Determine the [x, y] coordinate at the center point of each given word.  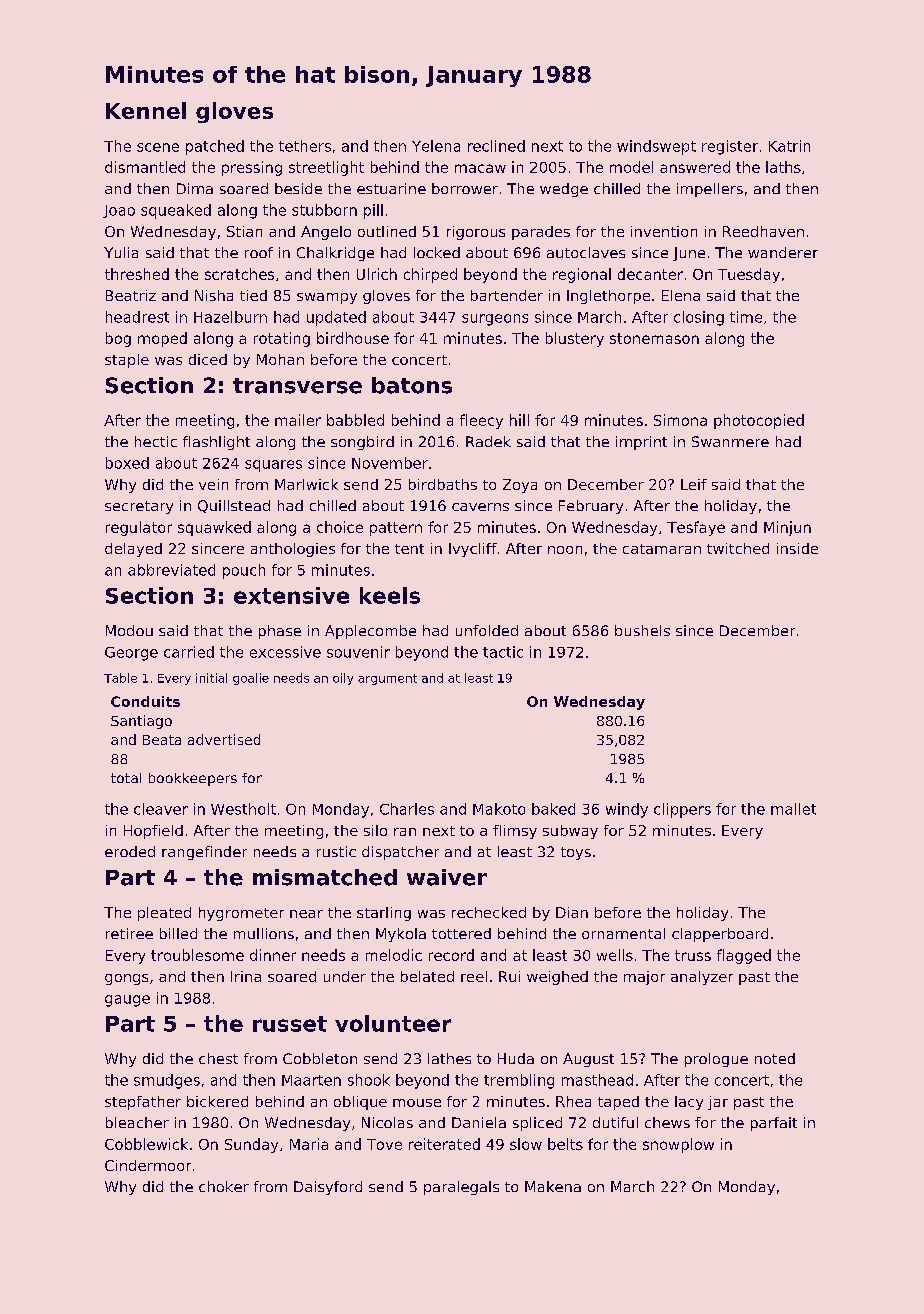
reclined [496, 146]
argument [387, 679]
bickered [217, 1101]
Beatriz [131, 295]
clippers [682, 810]
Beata [162, 740]
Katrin [789, 146]
